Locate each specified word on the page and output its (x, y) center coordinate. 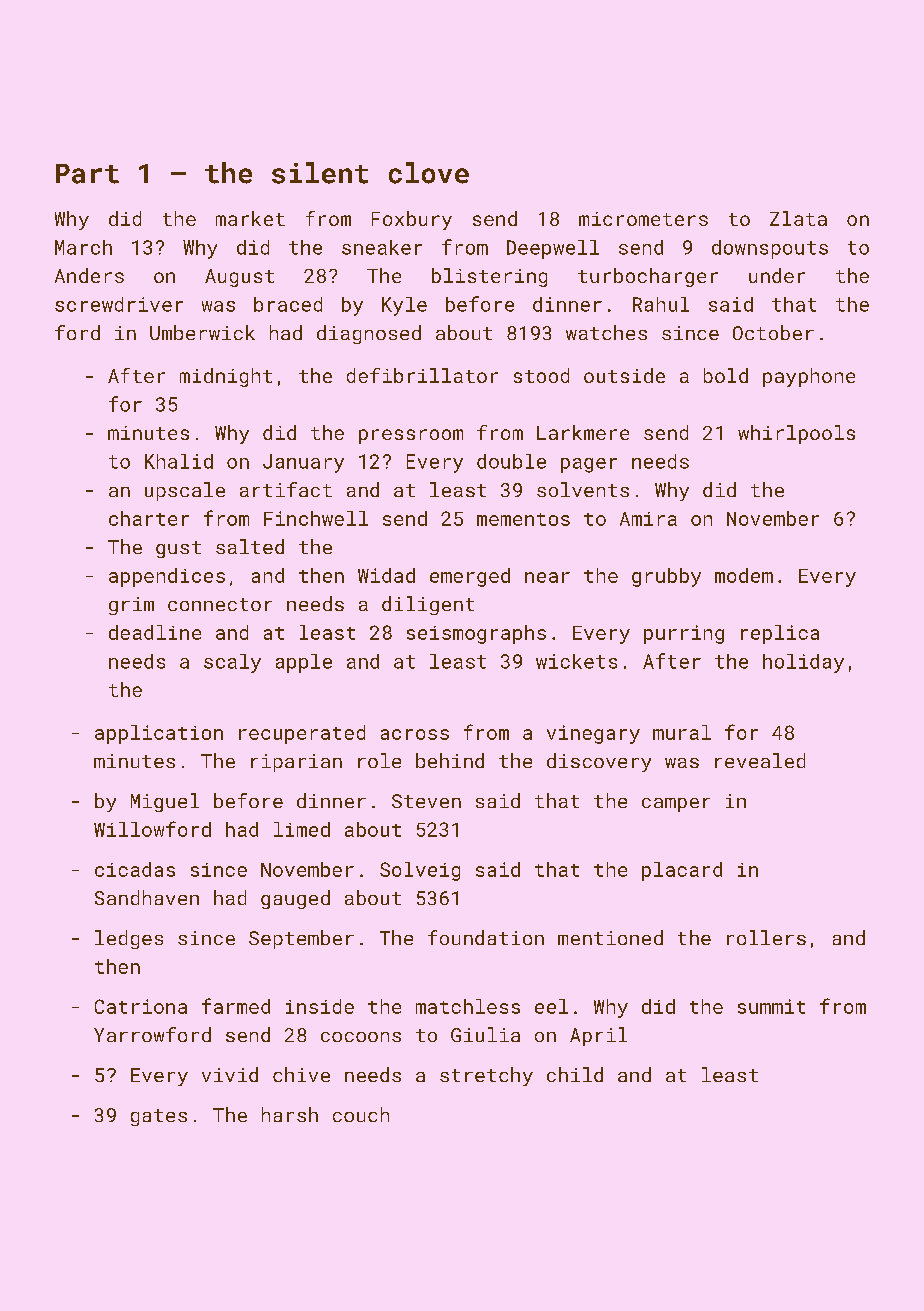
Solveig (420, 871)
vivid (230, 1074)
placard (682, 871)
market (250, 218)
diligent (428, 605)
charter (149, 518)
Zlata (798, 218)
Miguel (165, 802)
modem (744, 575)
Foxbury (412, 220)
